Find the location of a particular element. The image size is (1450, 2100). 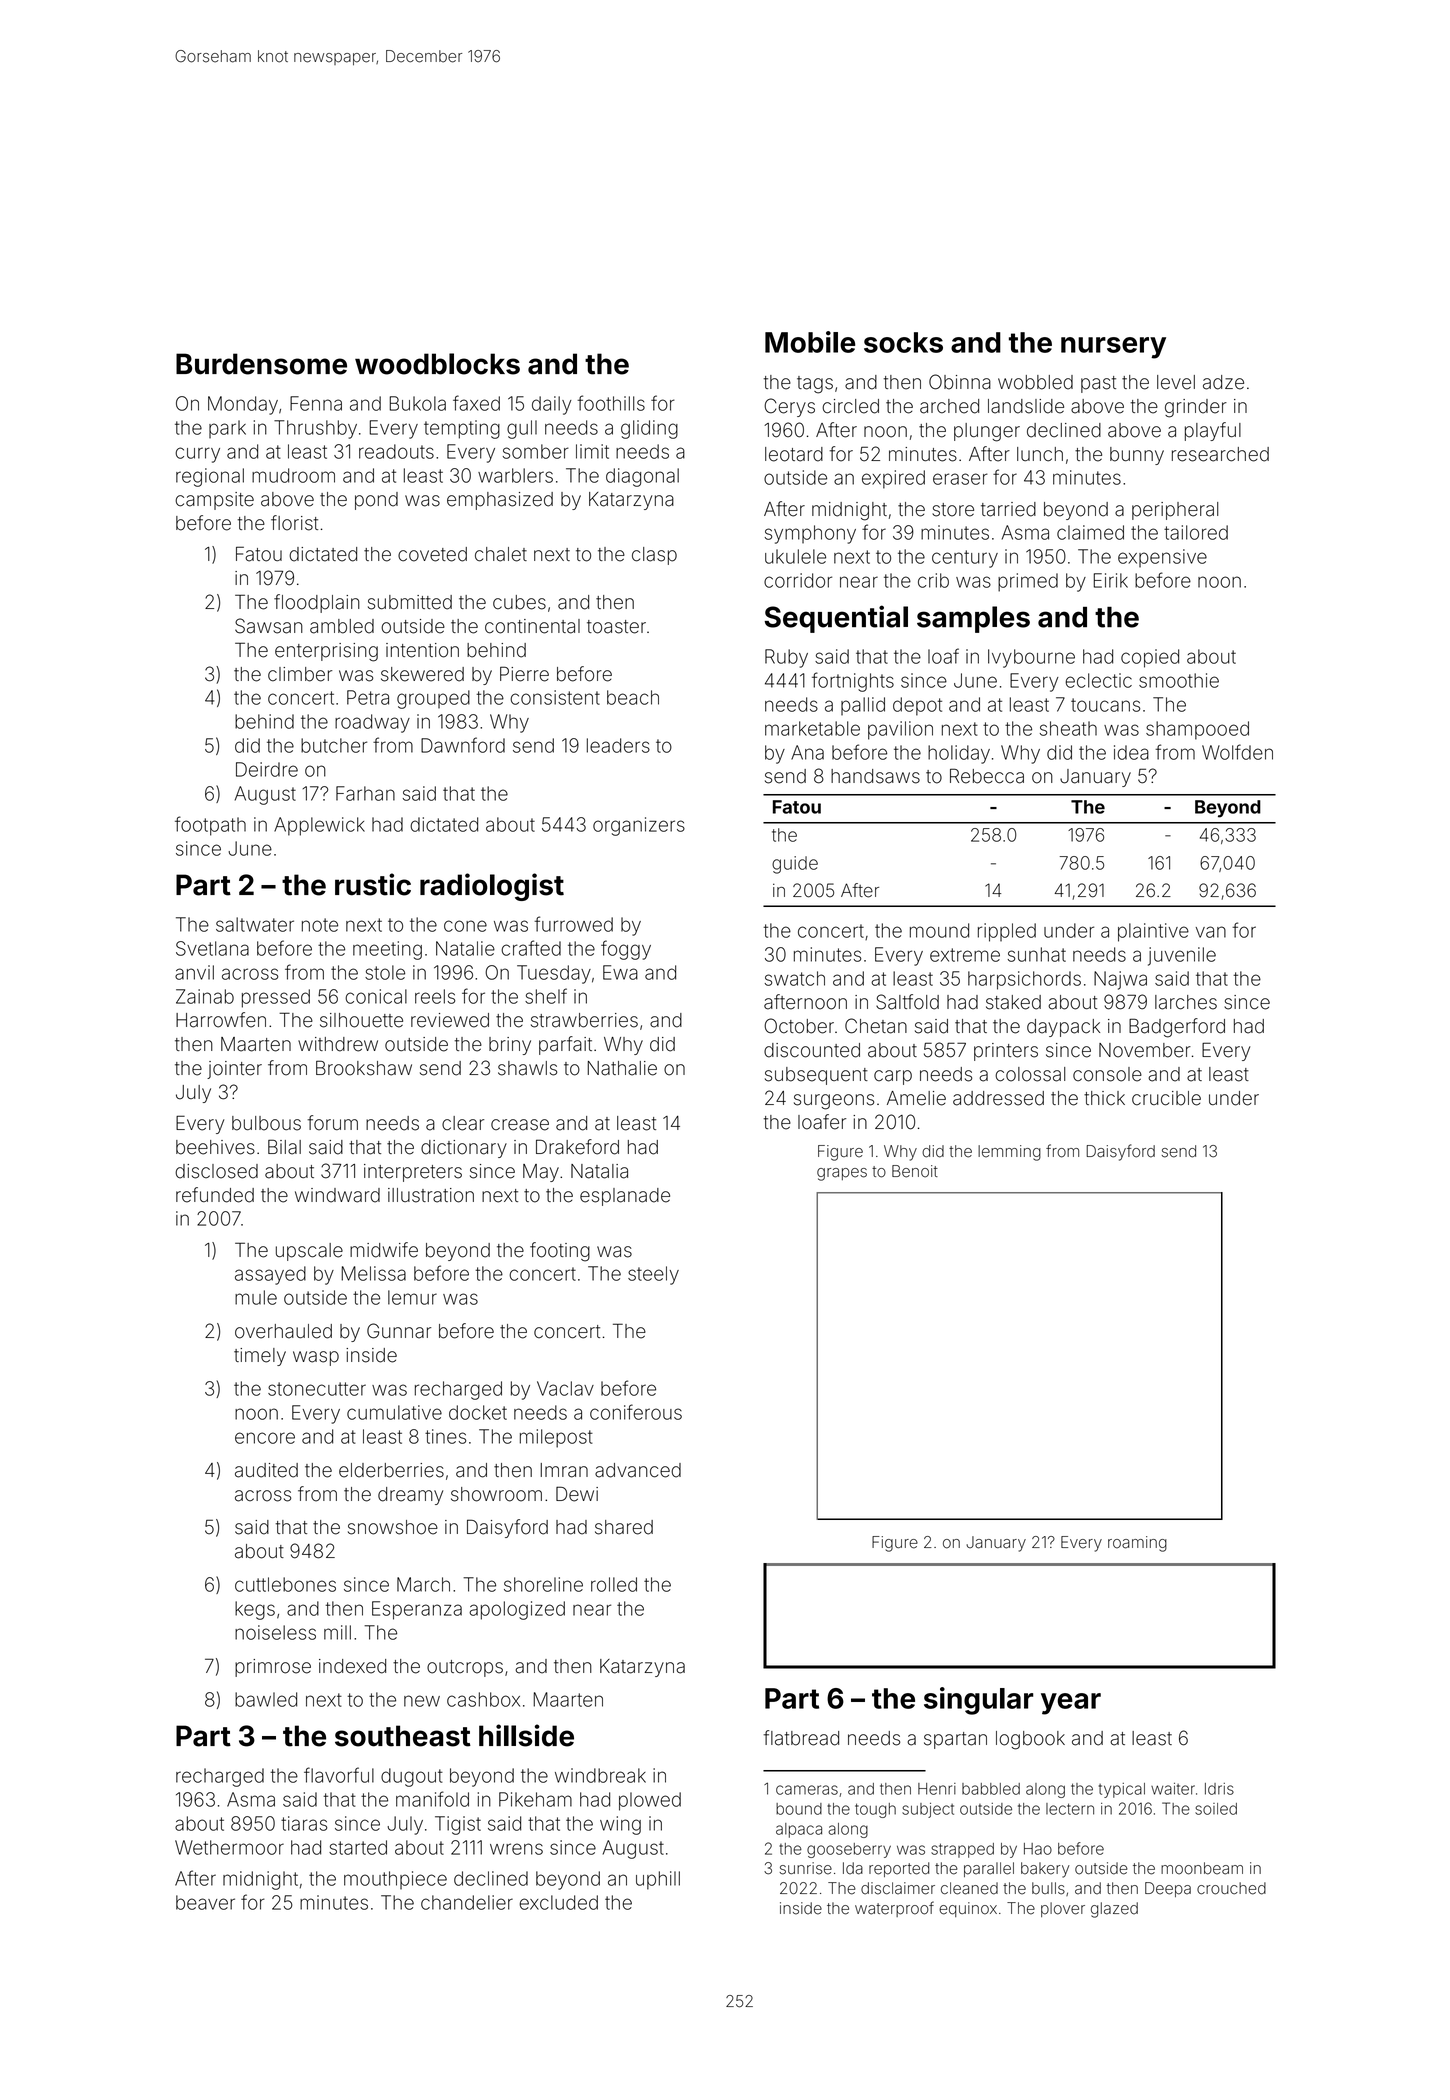

shampooed is located at coordinates (1197, 730).
